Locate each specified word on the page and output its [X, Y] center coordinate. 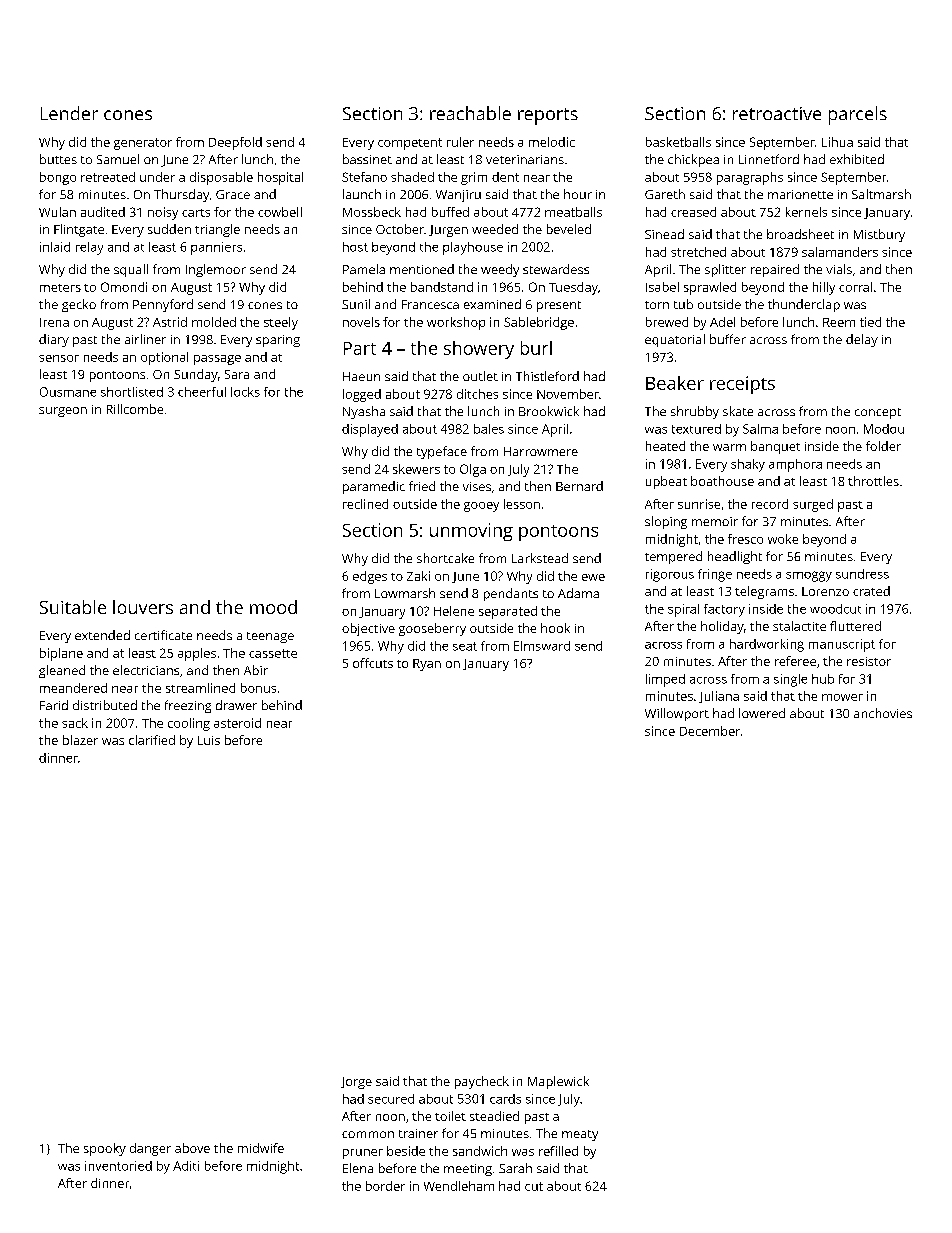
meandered [73, 688]
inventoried [118, 1166]
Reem [839, 322]
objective [368, 629]
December [710, 731]
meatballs [573, 212]
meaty [580, 1135]
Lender [69, 113]
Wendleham [459, 1186]
